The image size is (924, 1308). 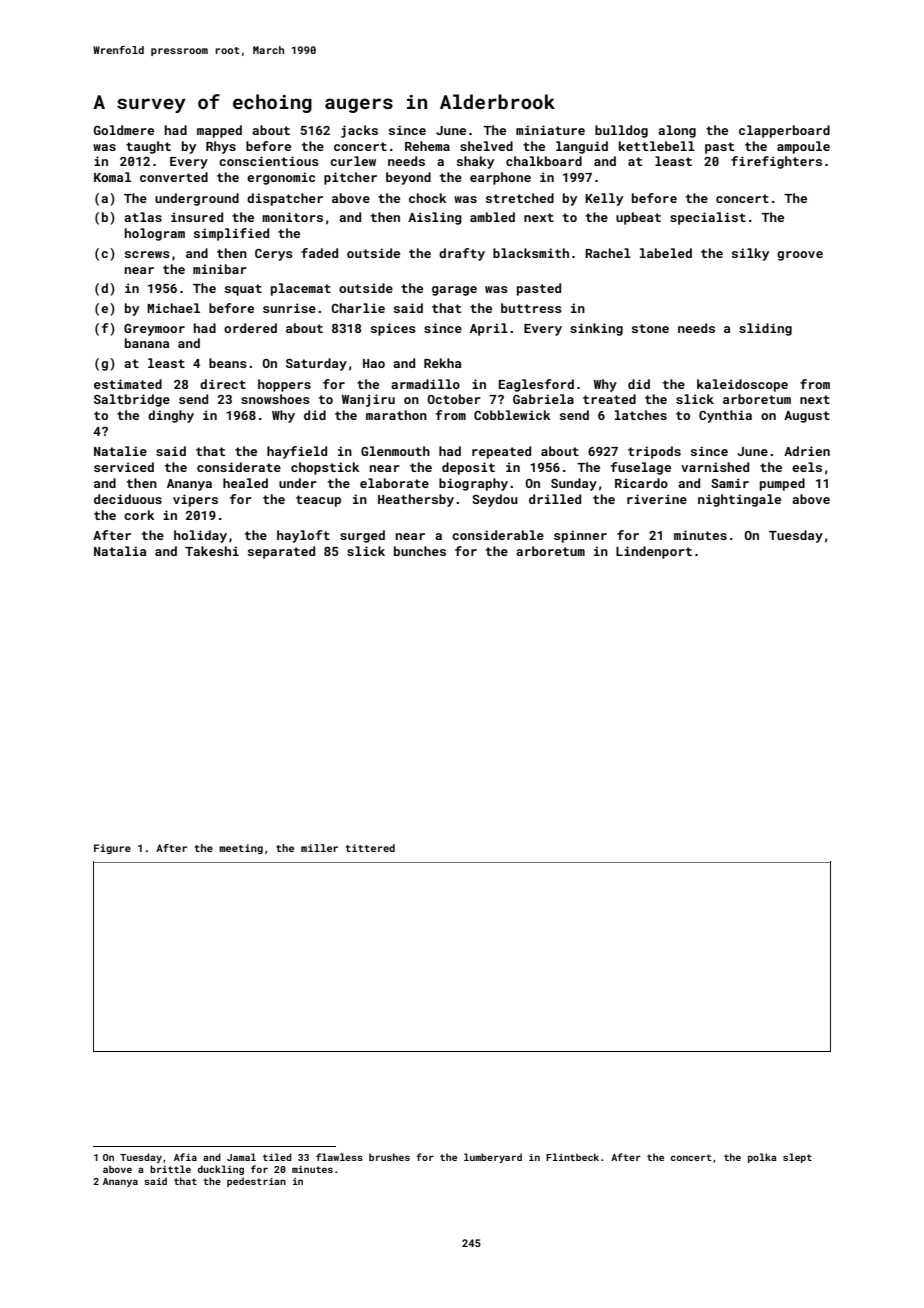 I want to click on Flintbeck, so click(x=572, y=1157).
